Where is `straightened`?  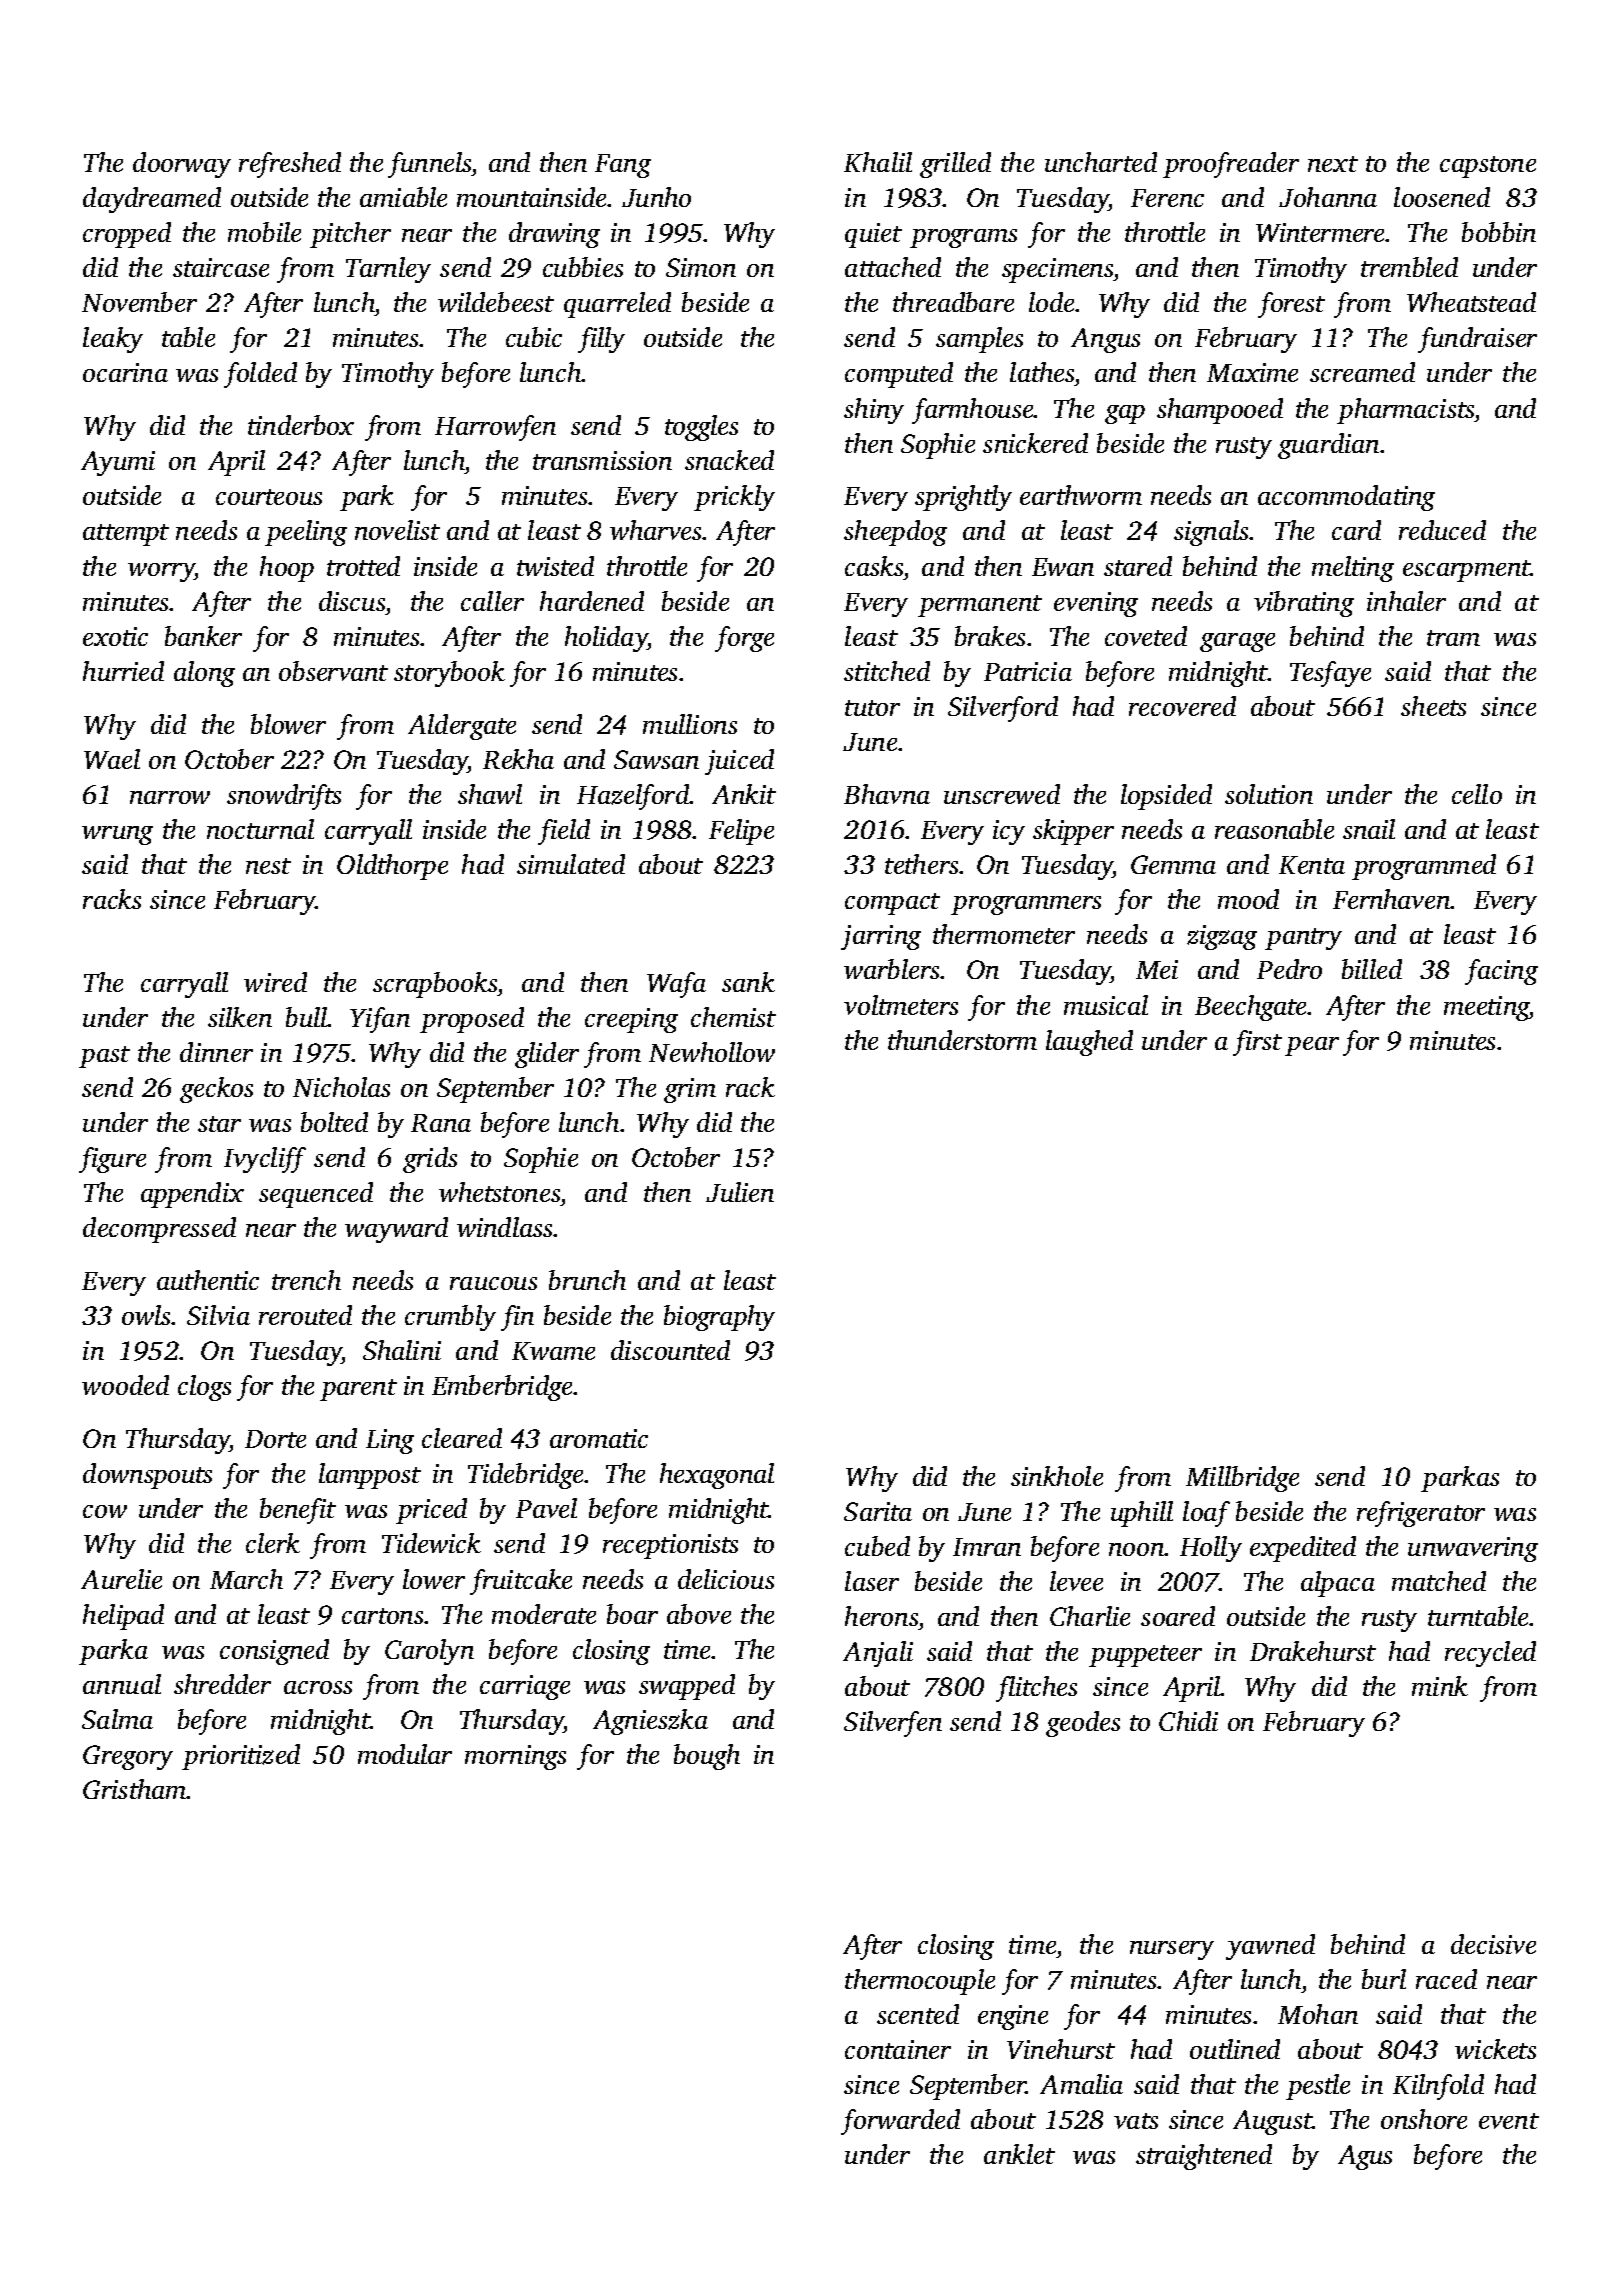 straightened is located at coordinates (1204, 2157).
